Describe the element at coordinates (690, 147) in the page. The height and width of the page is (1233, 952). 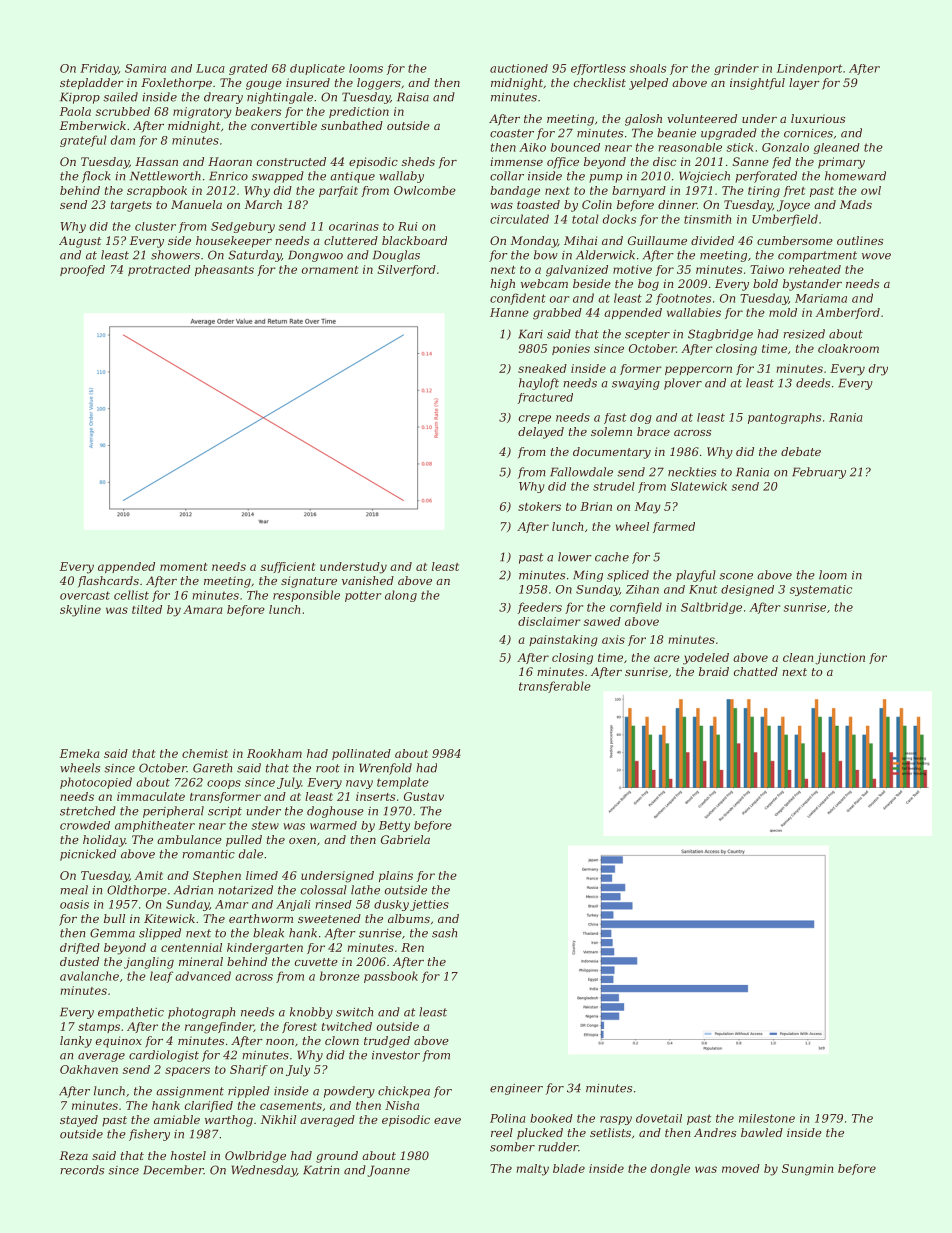
I see `reasonable` at that location.
